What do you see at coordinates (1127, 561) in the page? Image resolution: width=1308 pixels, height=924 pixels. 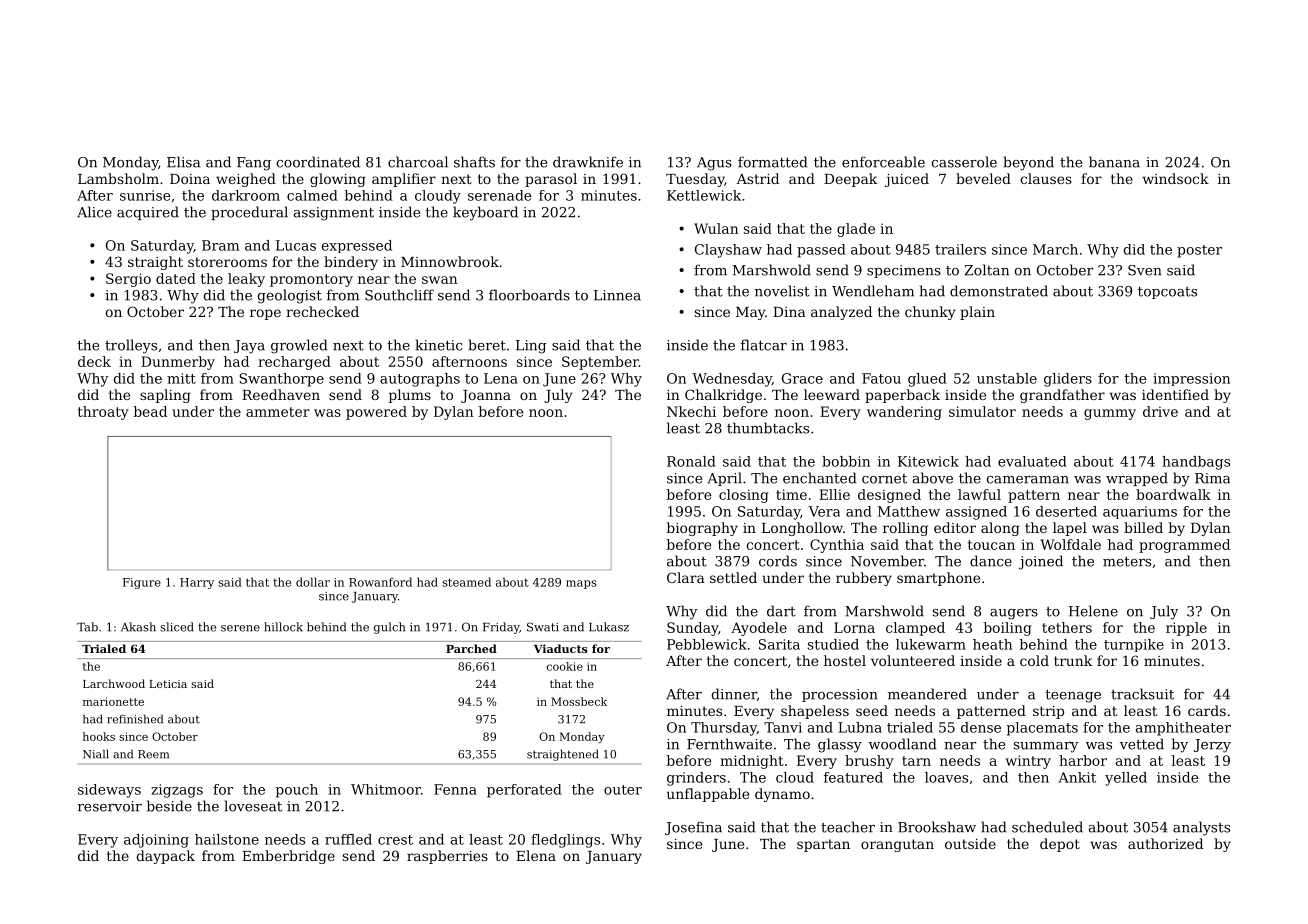 I see `meters` at bounding box center [1127, 561].
